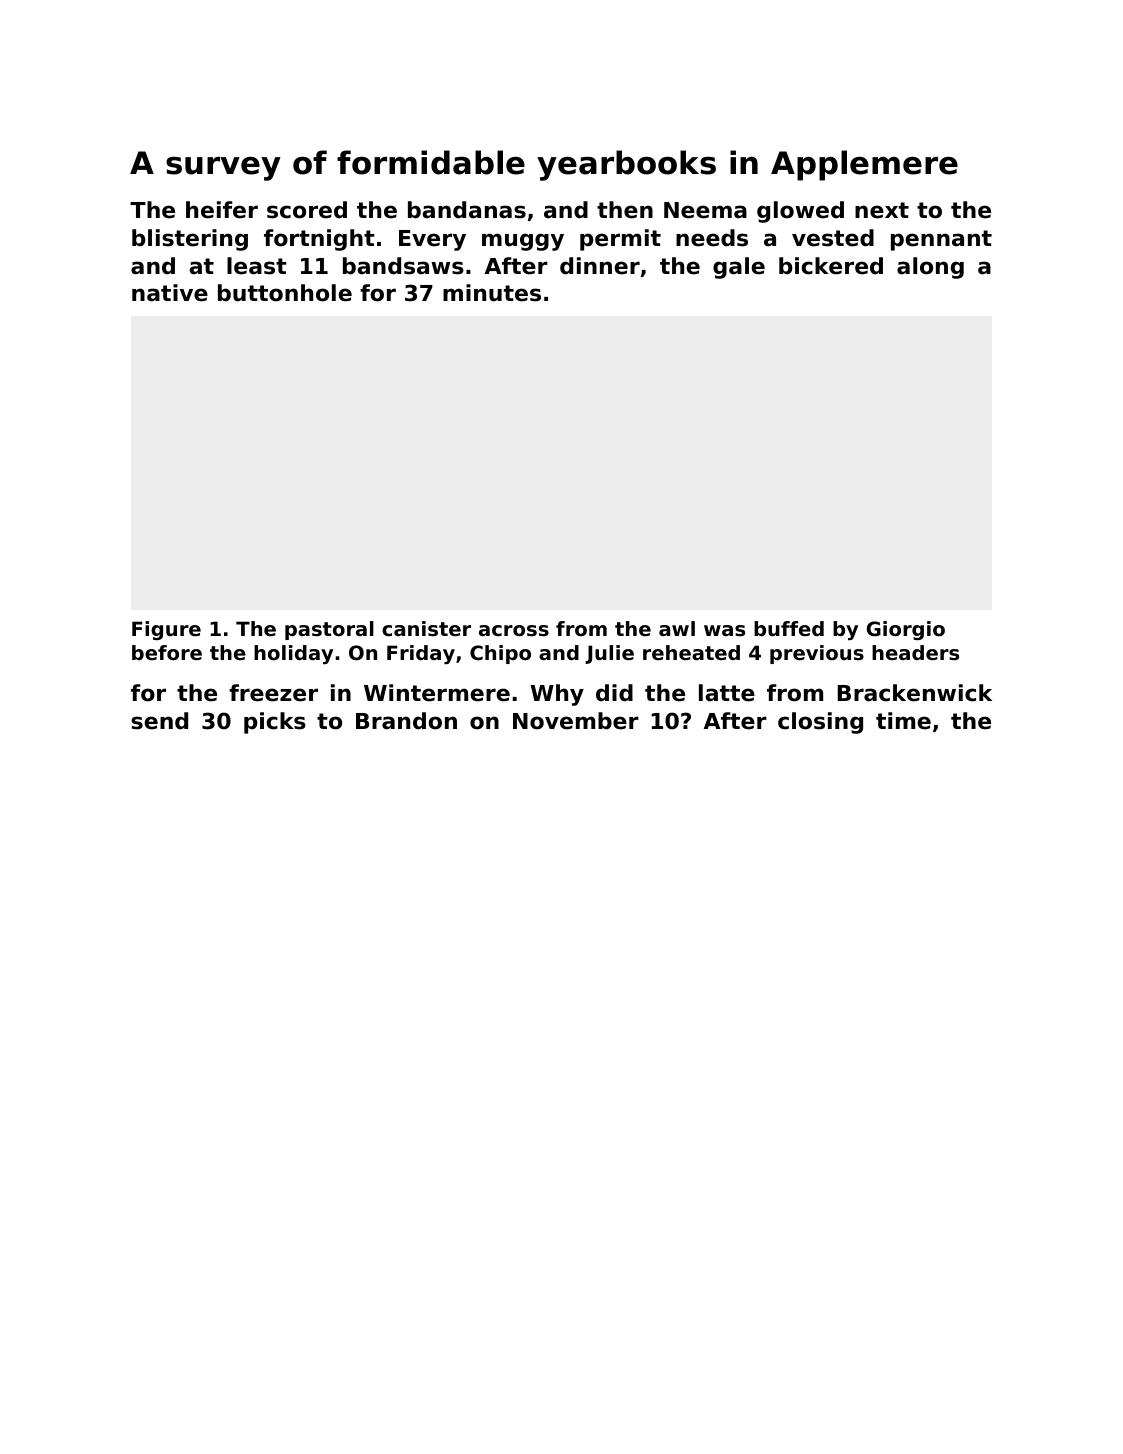  I want to click on Giorgio, so click(906, 630).
